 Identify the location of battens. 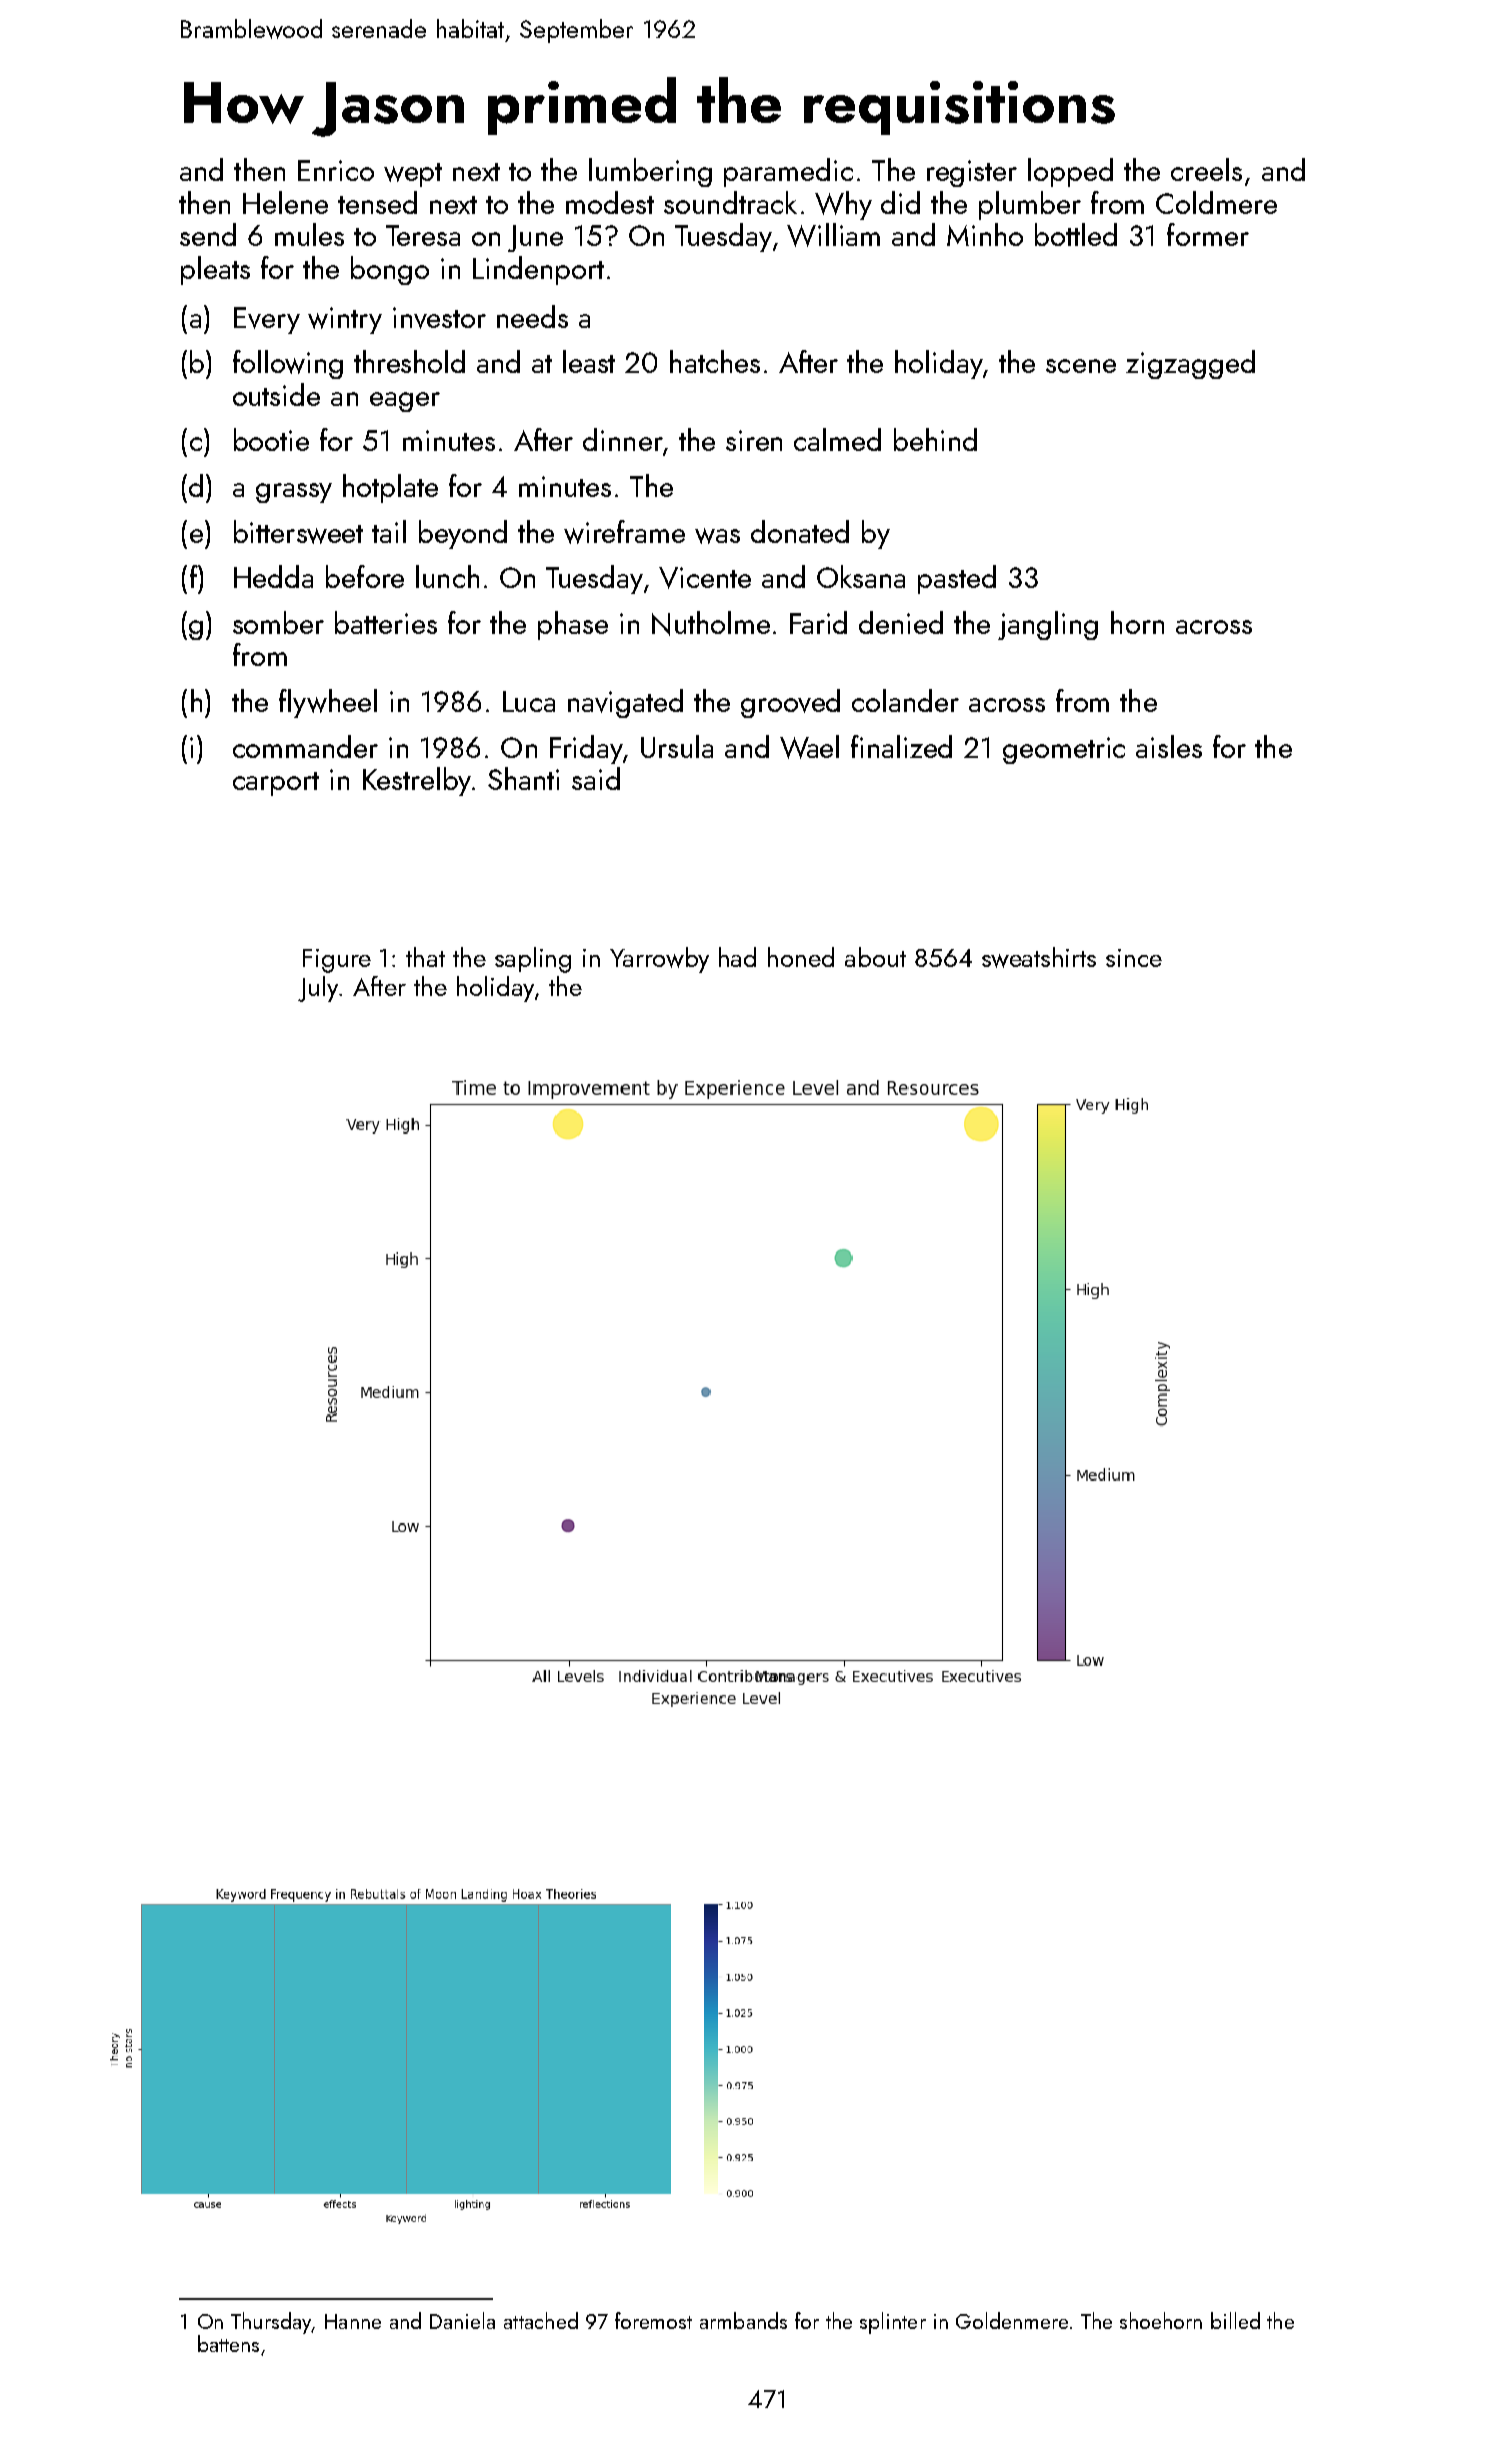
(228, 2343).
